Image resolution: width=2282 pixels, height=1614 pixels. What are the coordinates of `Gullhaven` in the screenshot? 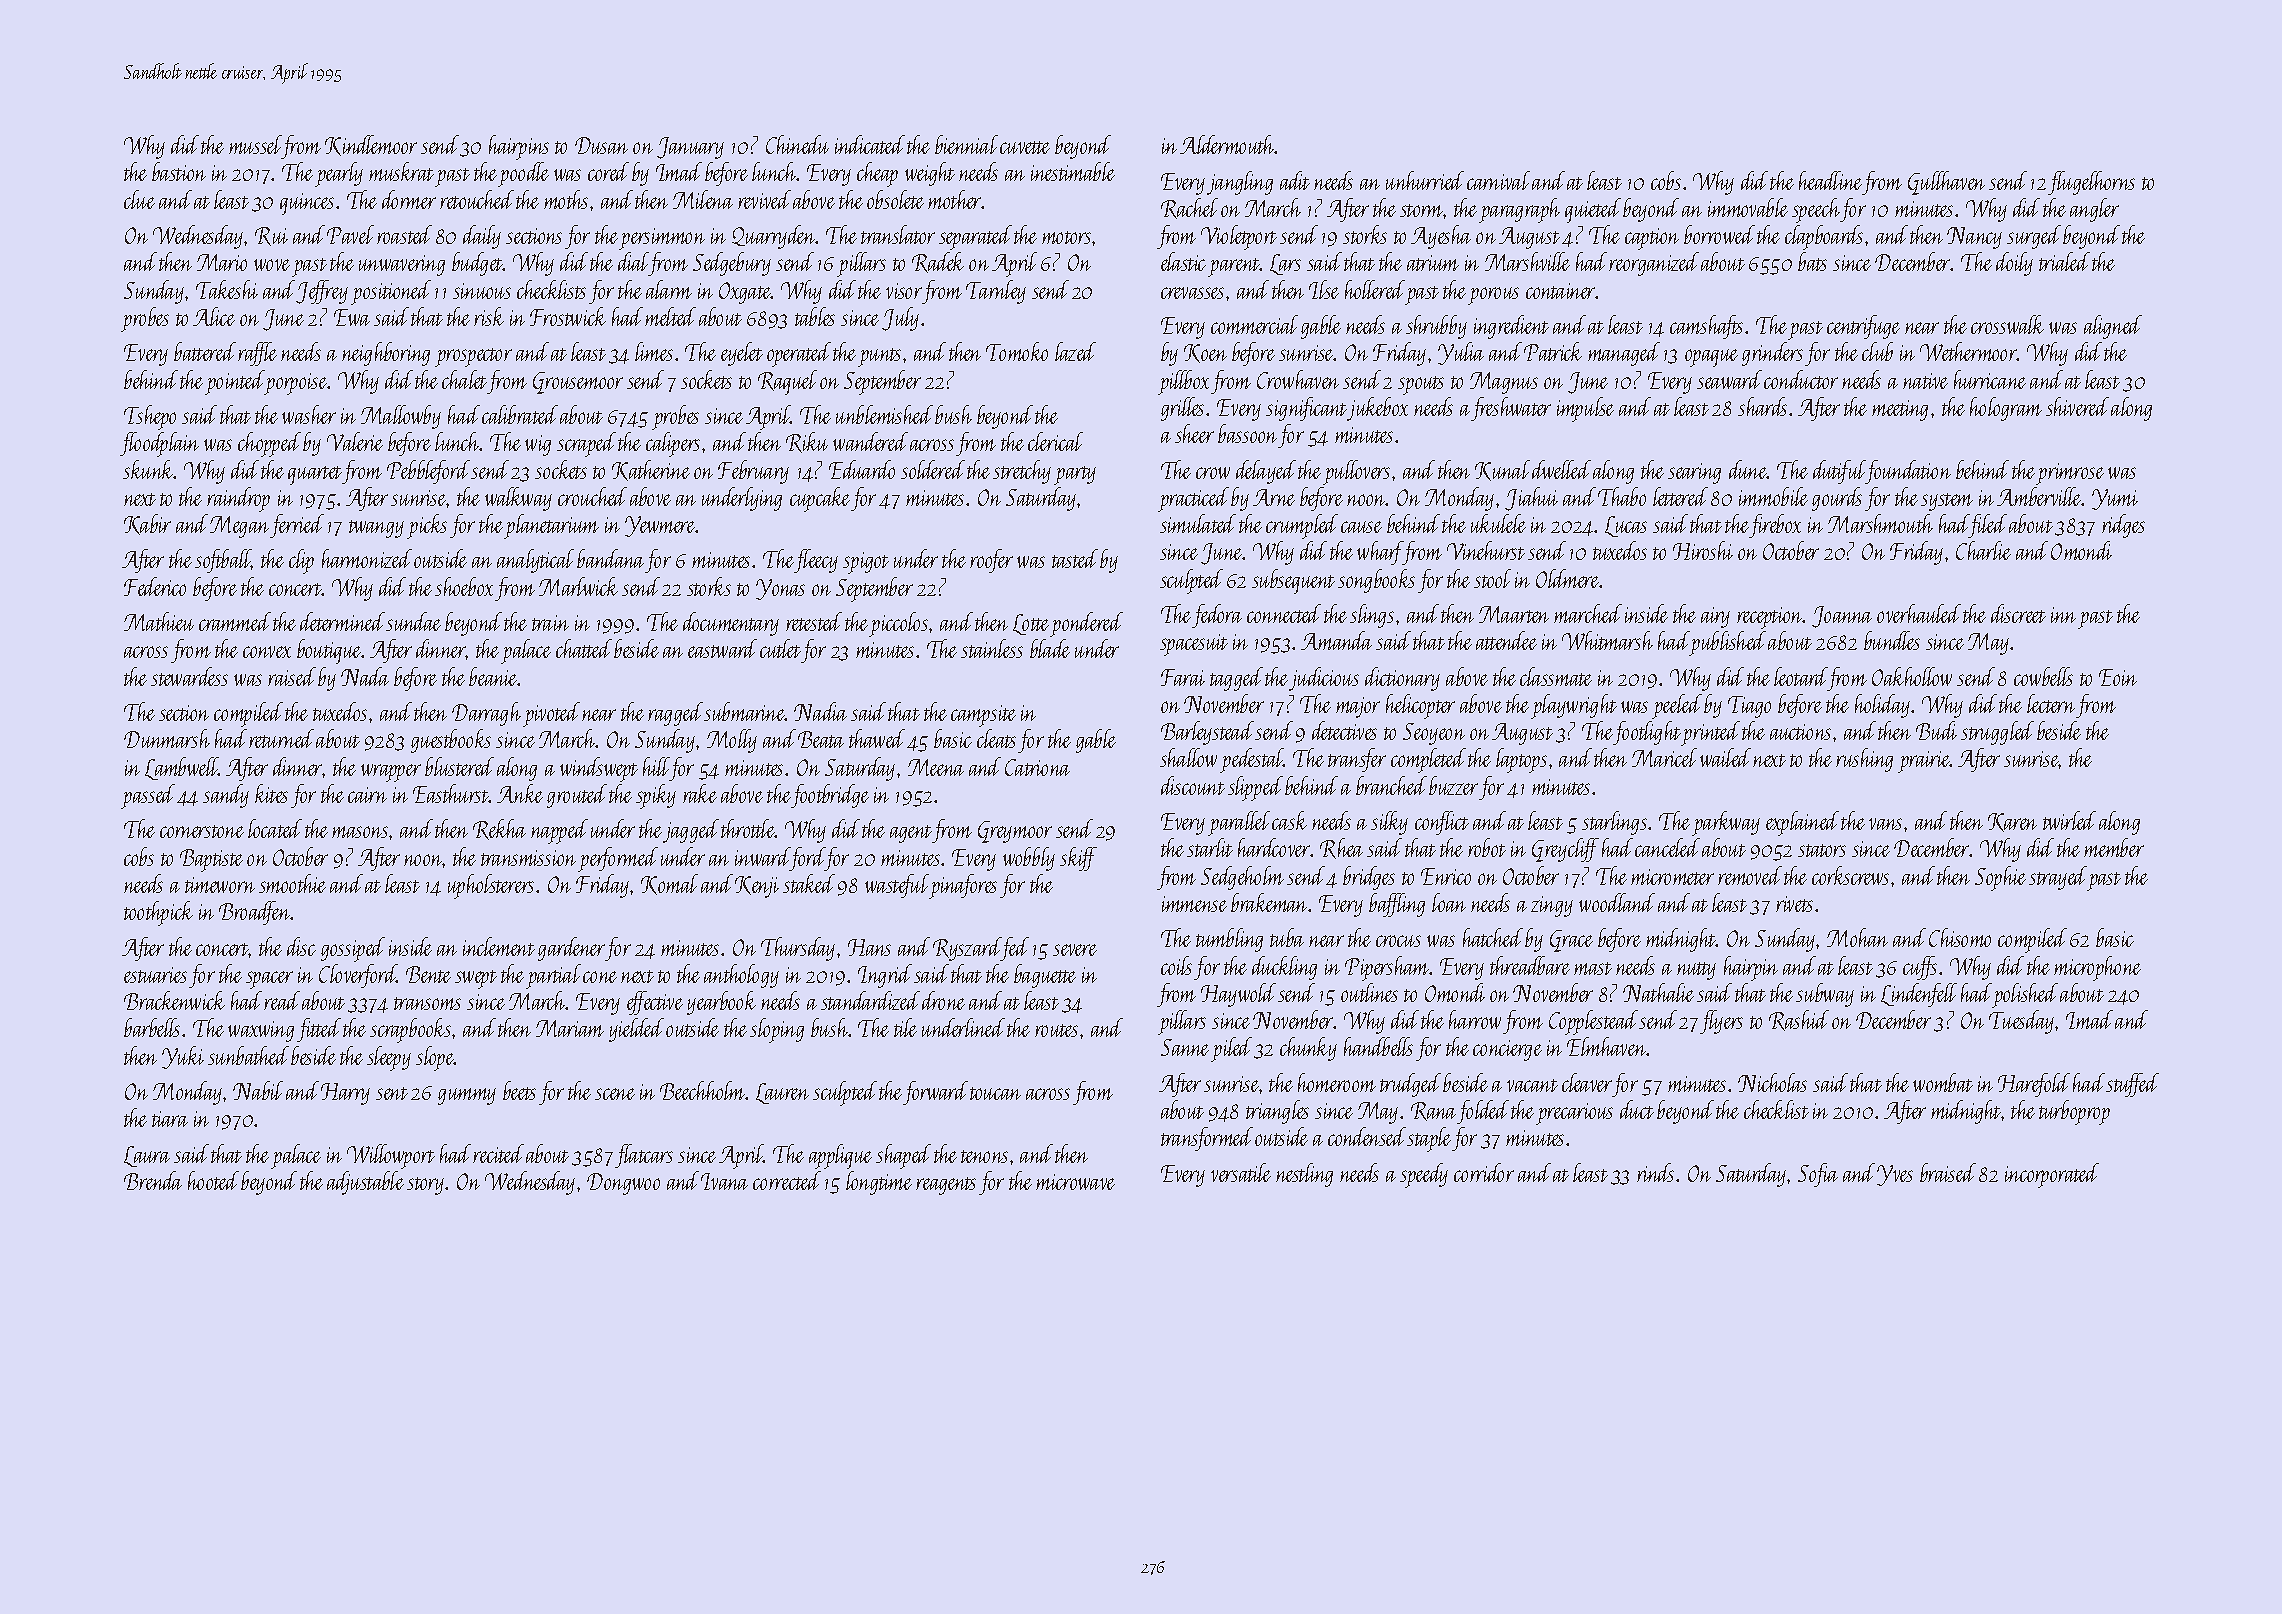 It's located at (1946, 183).
